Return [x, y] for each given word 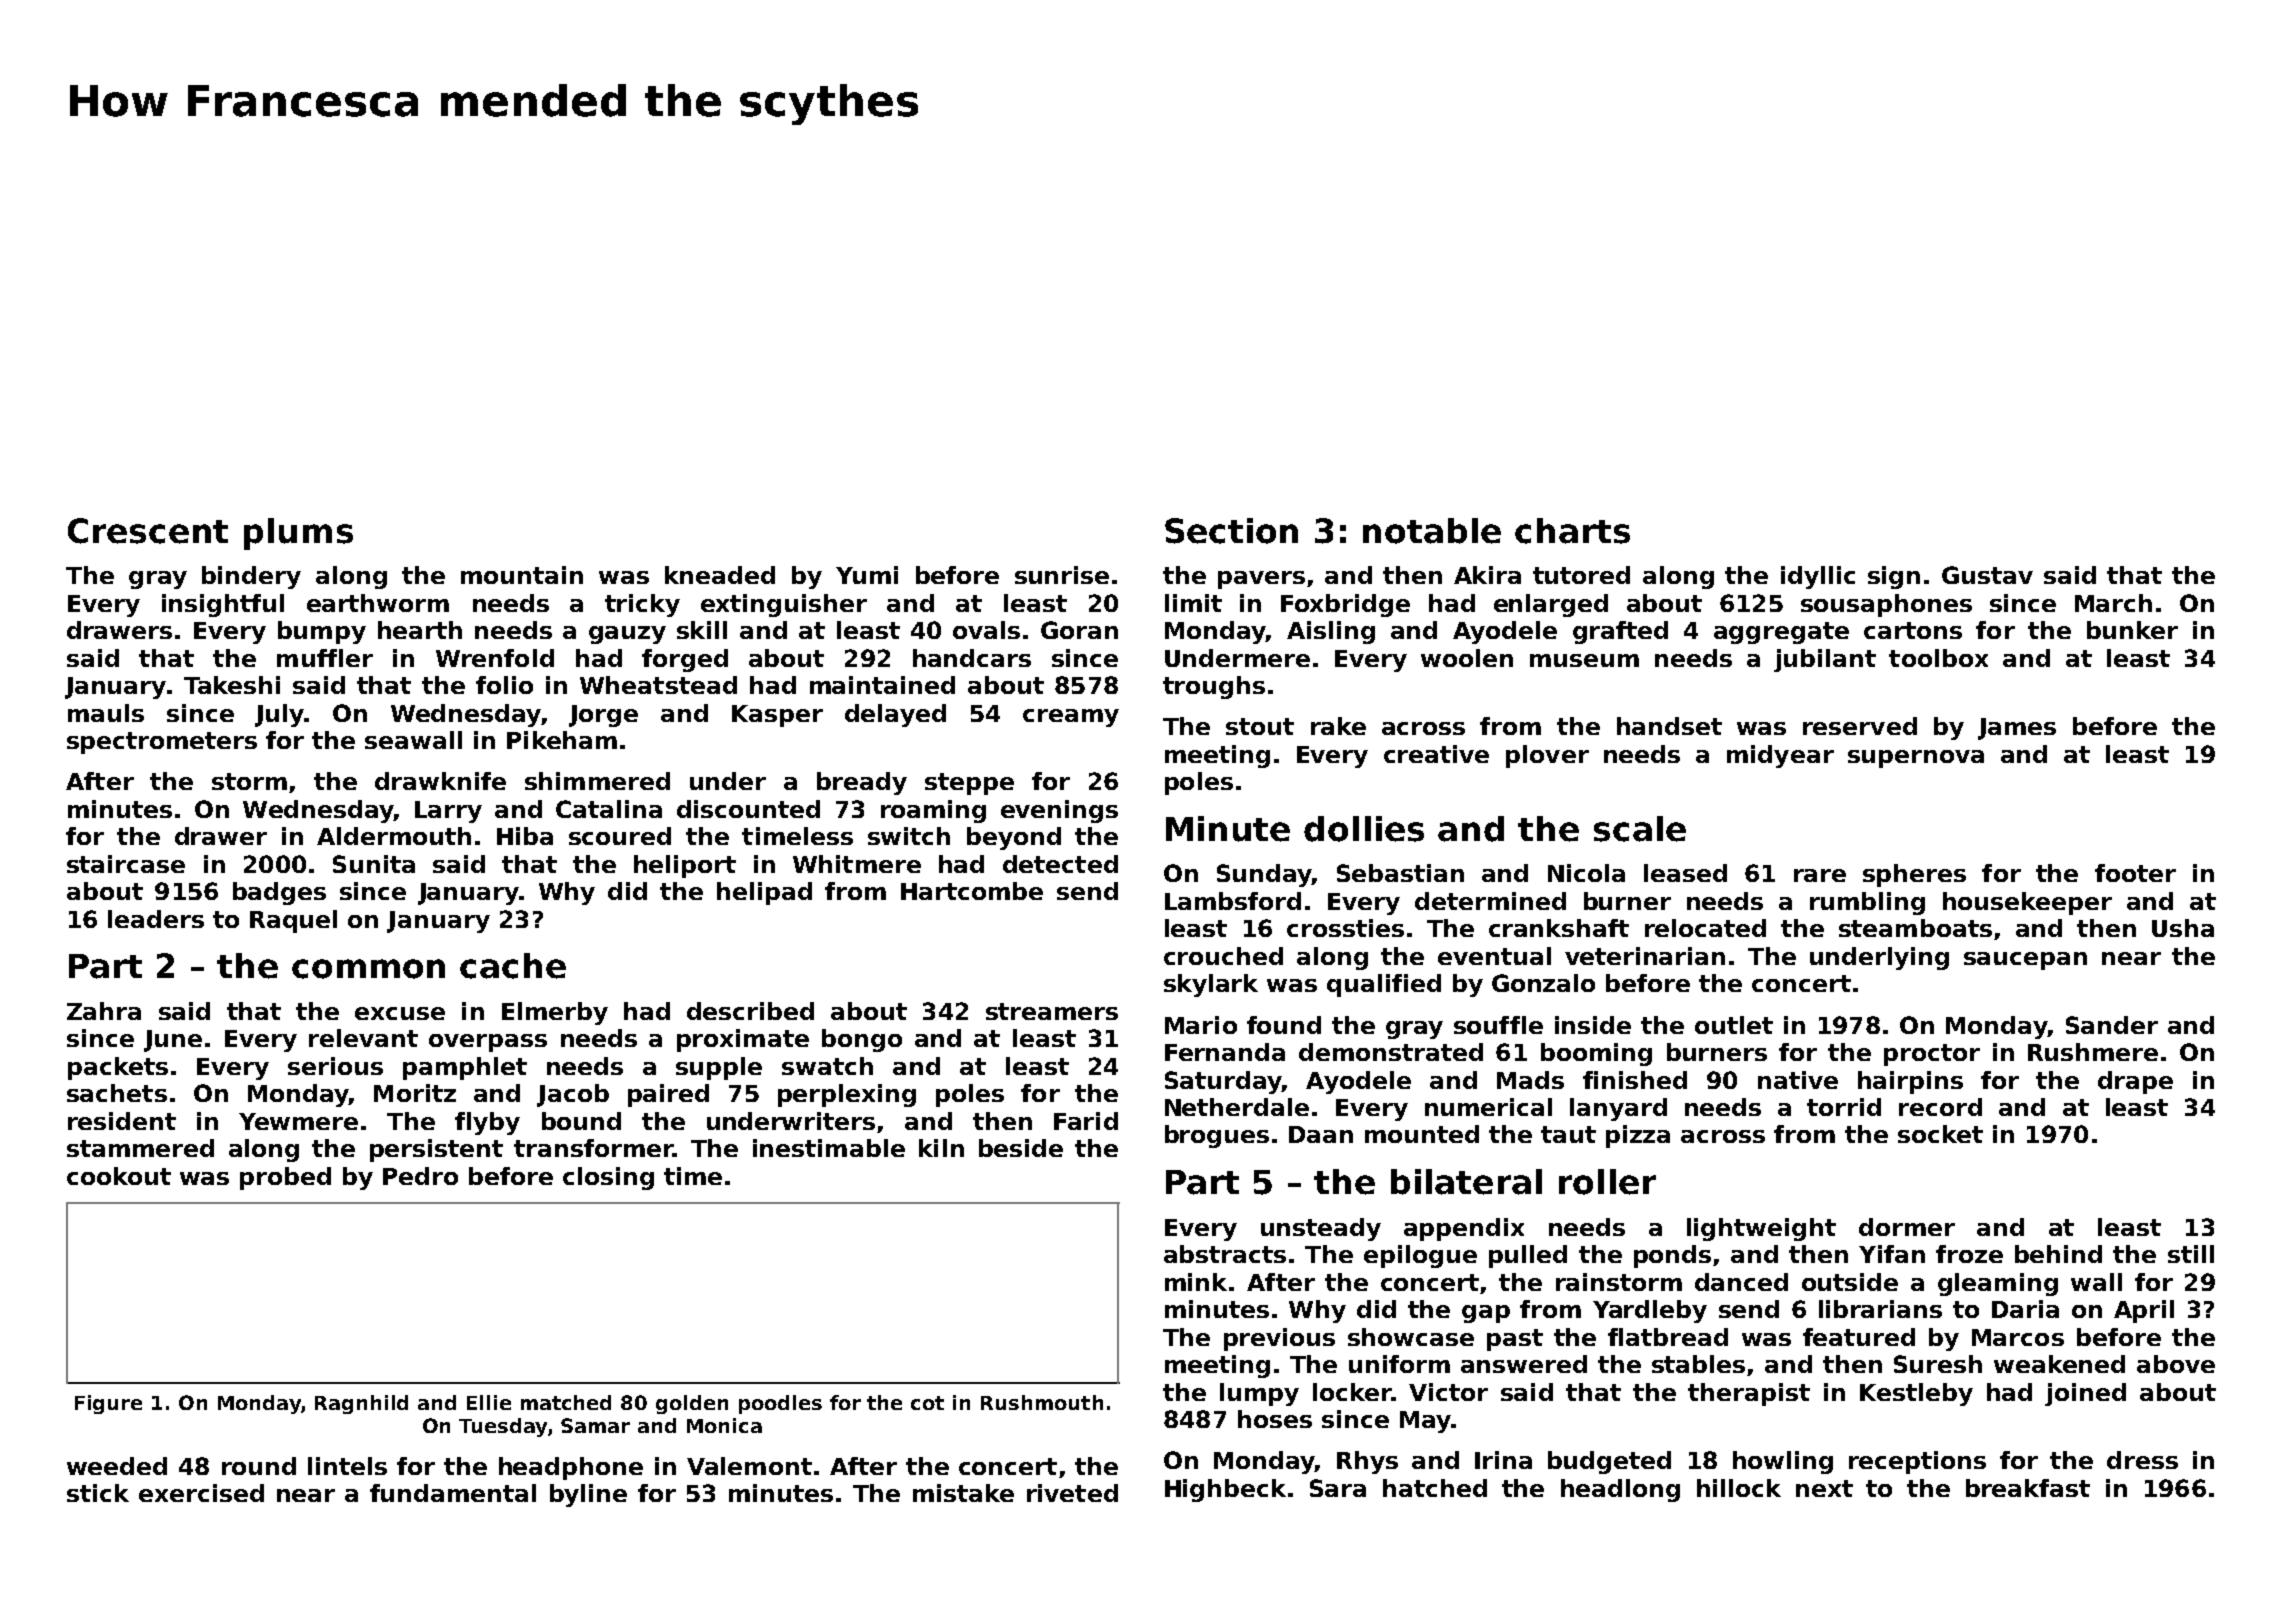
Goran [1079, 630]
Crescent [148, 531]
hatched [1435, 1488]
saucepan [2025, 961]
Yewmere [298, 1121]
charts [1572, 531]
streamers [1052, 1011]
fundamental [453, 1493]
